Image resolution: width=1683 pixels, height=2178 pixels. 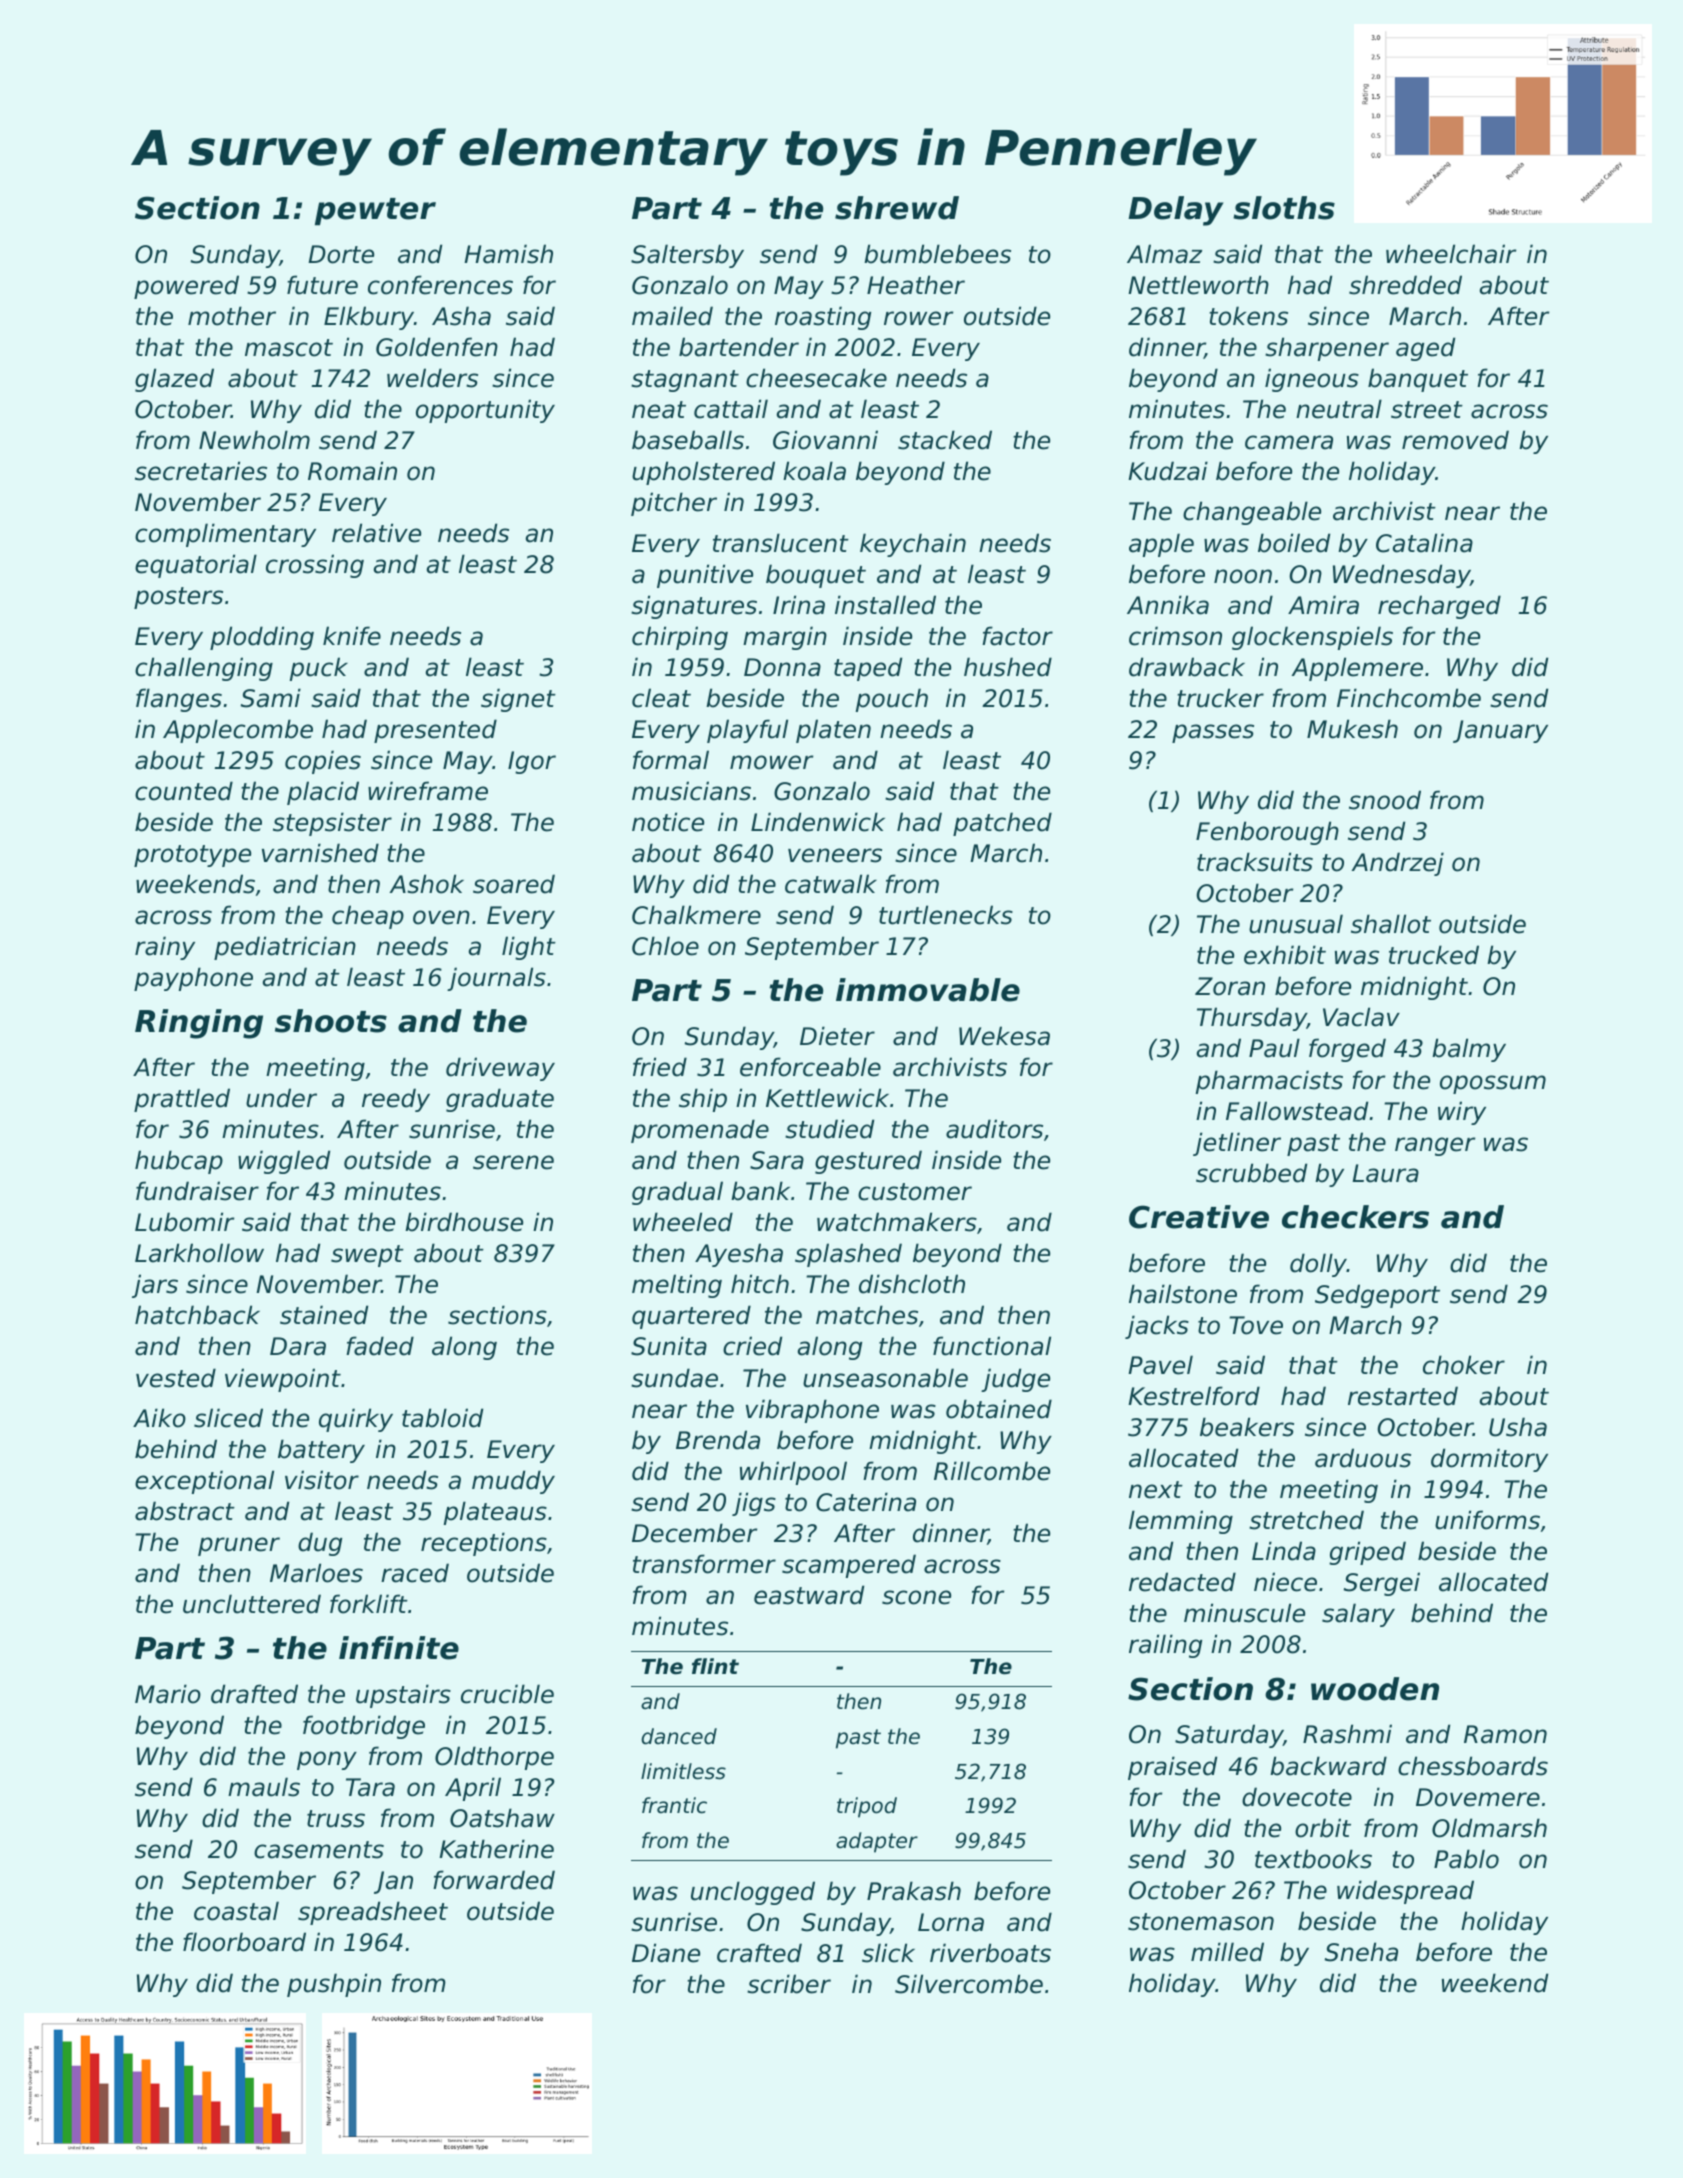 What do you see at coordinates (252, 1604) in the screenshot?
I see `uncluttered` at bounding box center [252, 1604].
